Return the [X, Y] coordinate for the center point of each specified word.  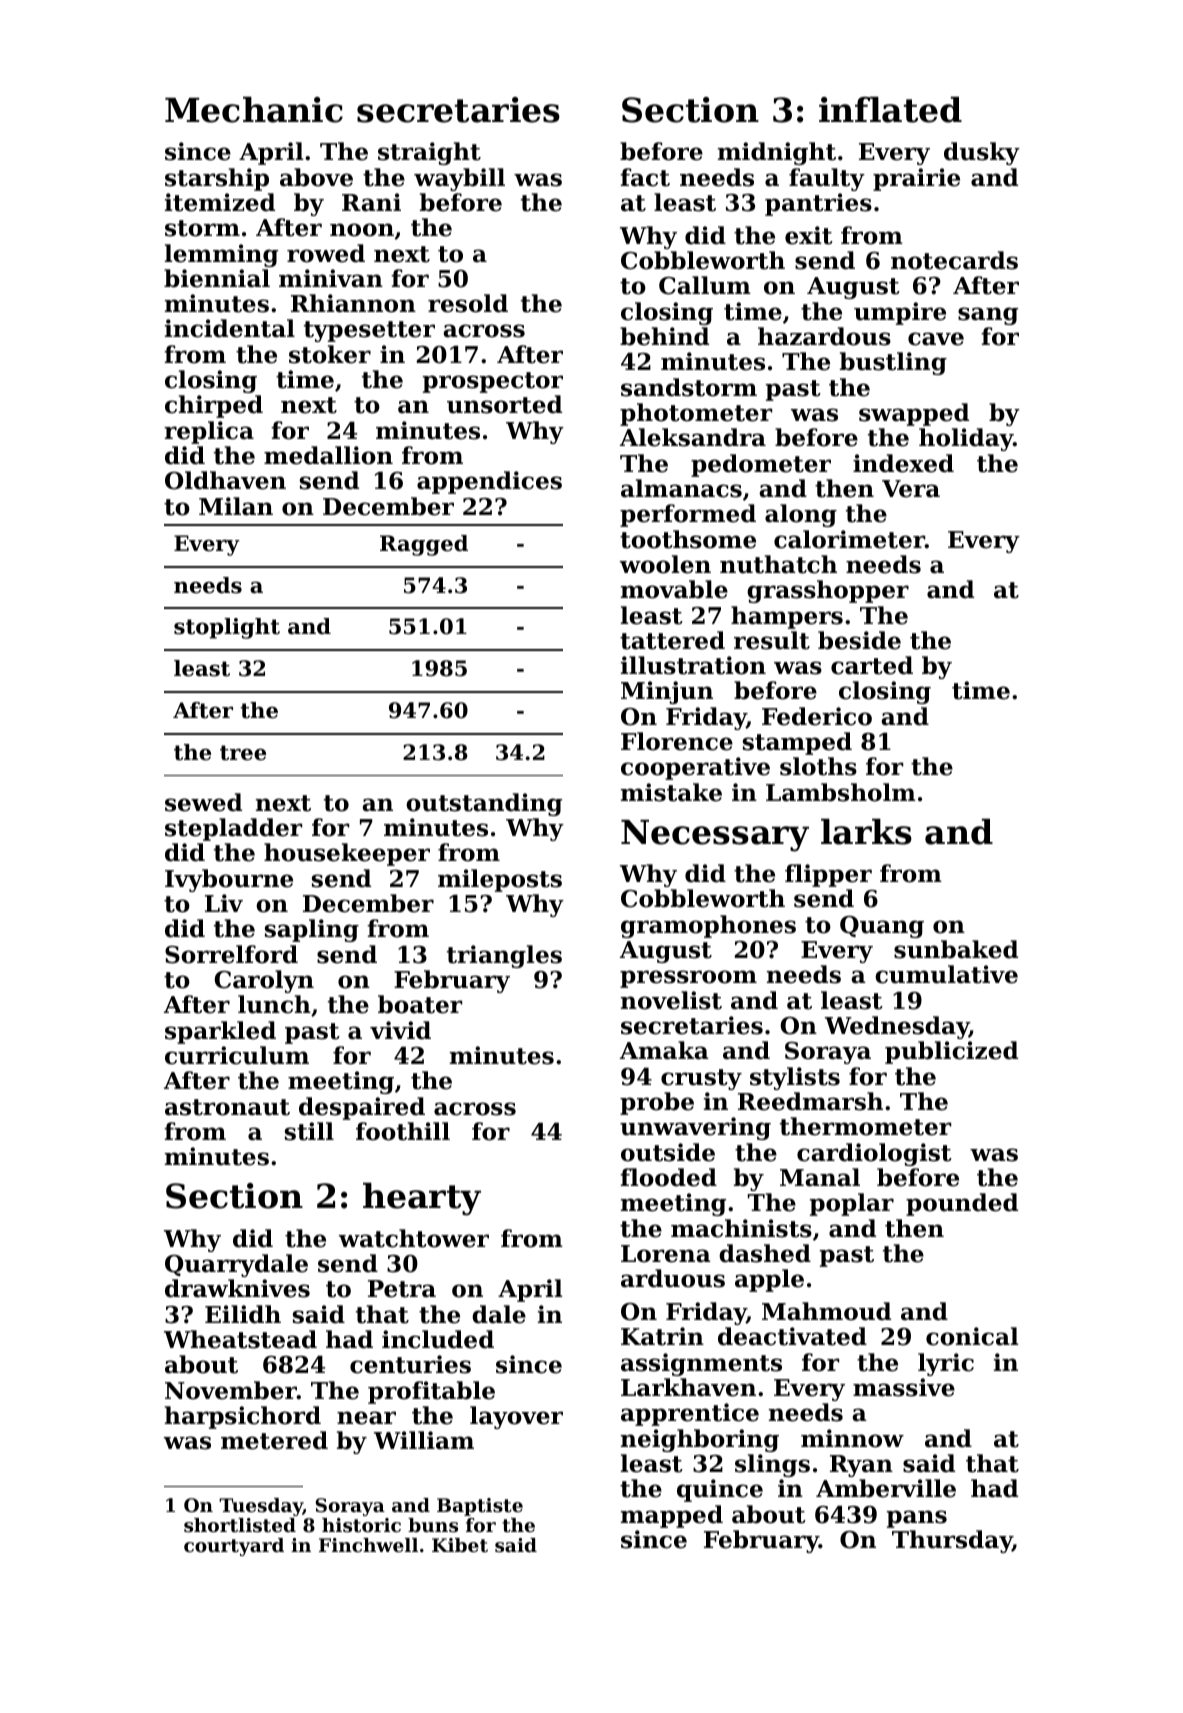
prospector [493, 382]
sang [988, 316]
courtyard [234, 1547]
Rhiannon [353, 303]
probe [657, 1103]
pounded [962, 1204]
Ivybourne [229, 880]
